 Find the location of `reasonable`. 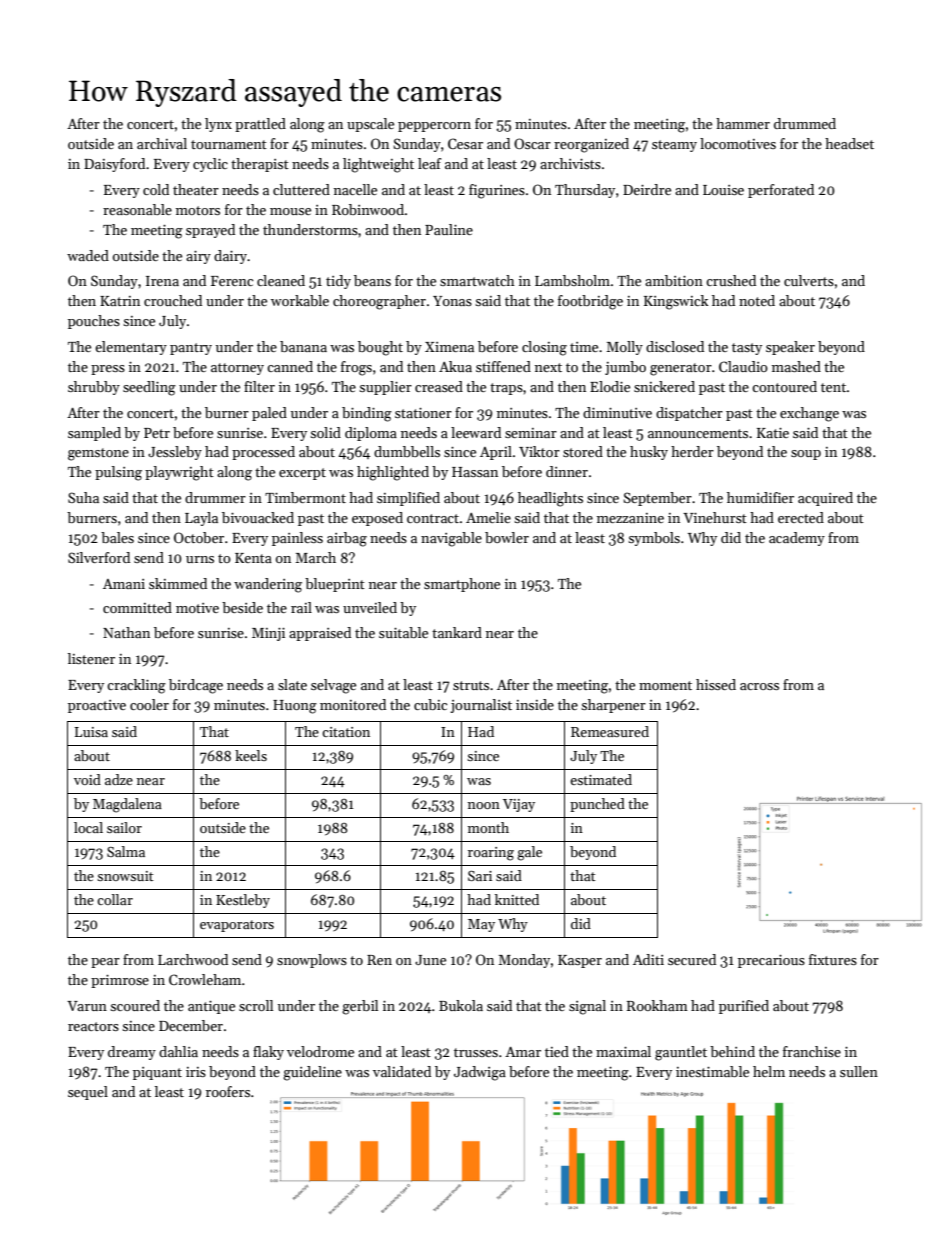

reasonable is located at coordinates (137, 209).
